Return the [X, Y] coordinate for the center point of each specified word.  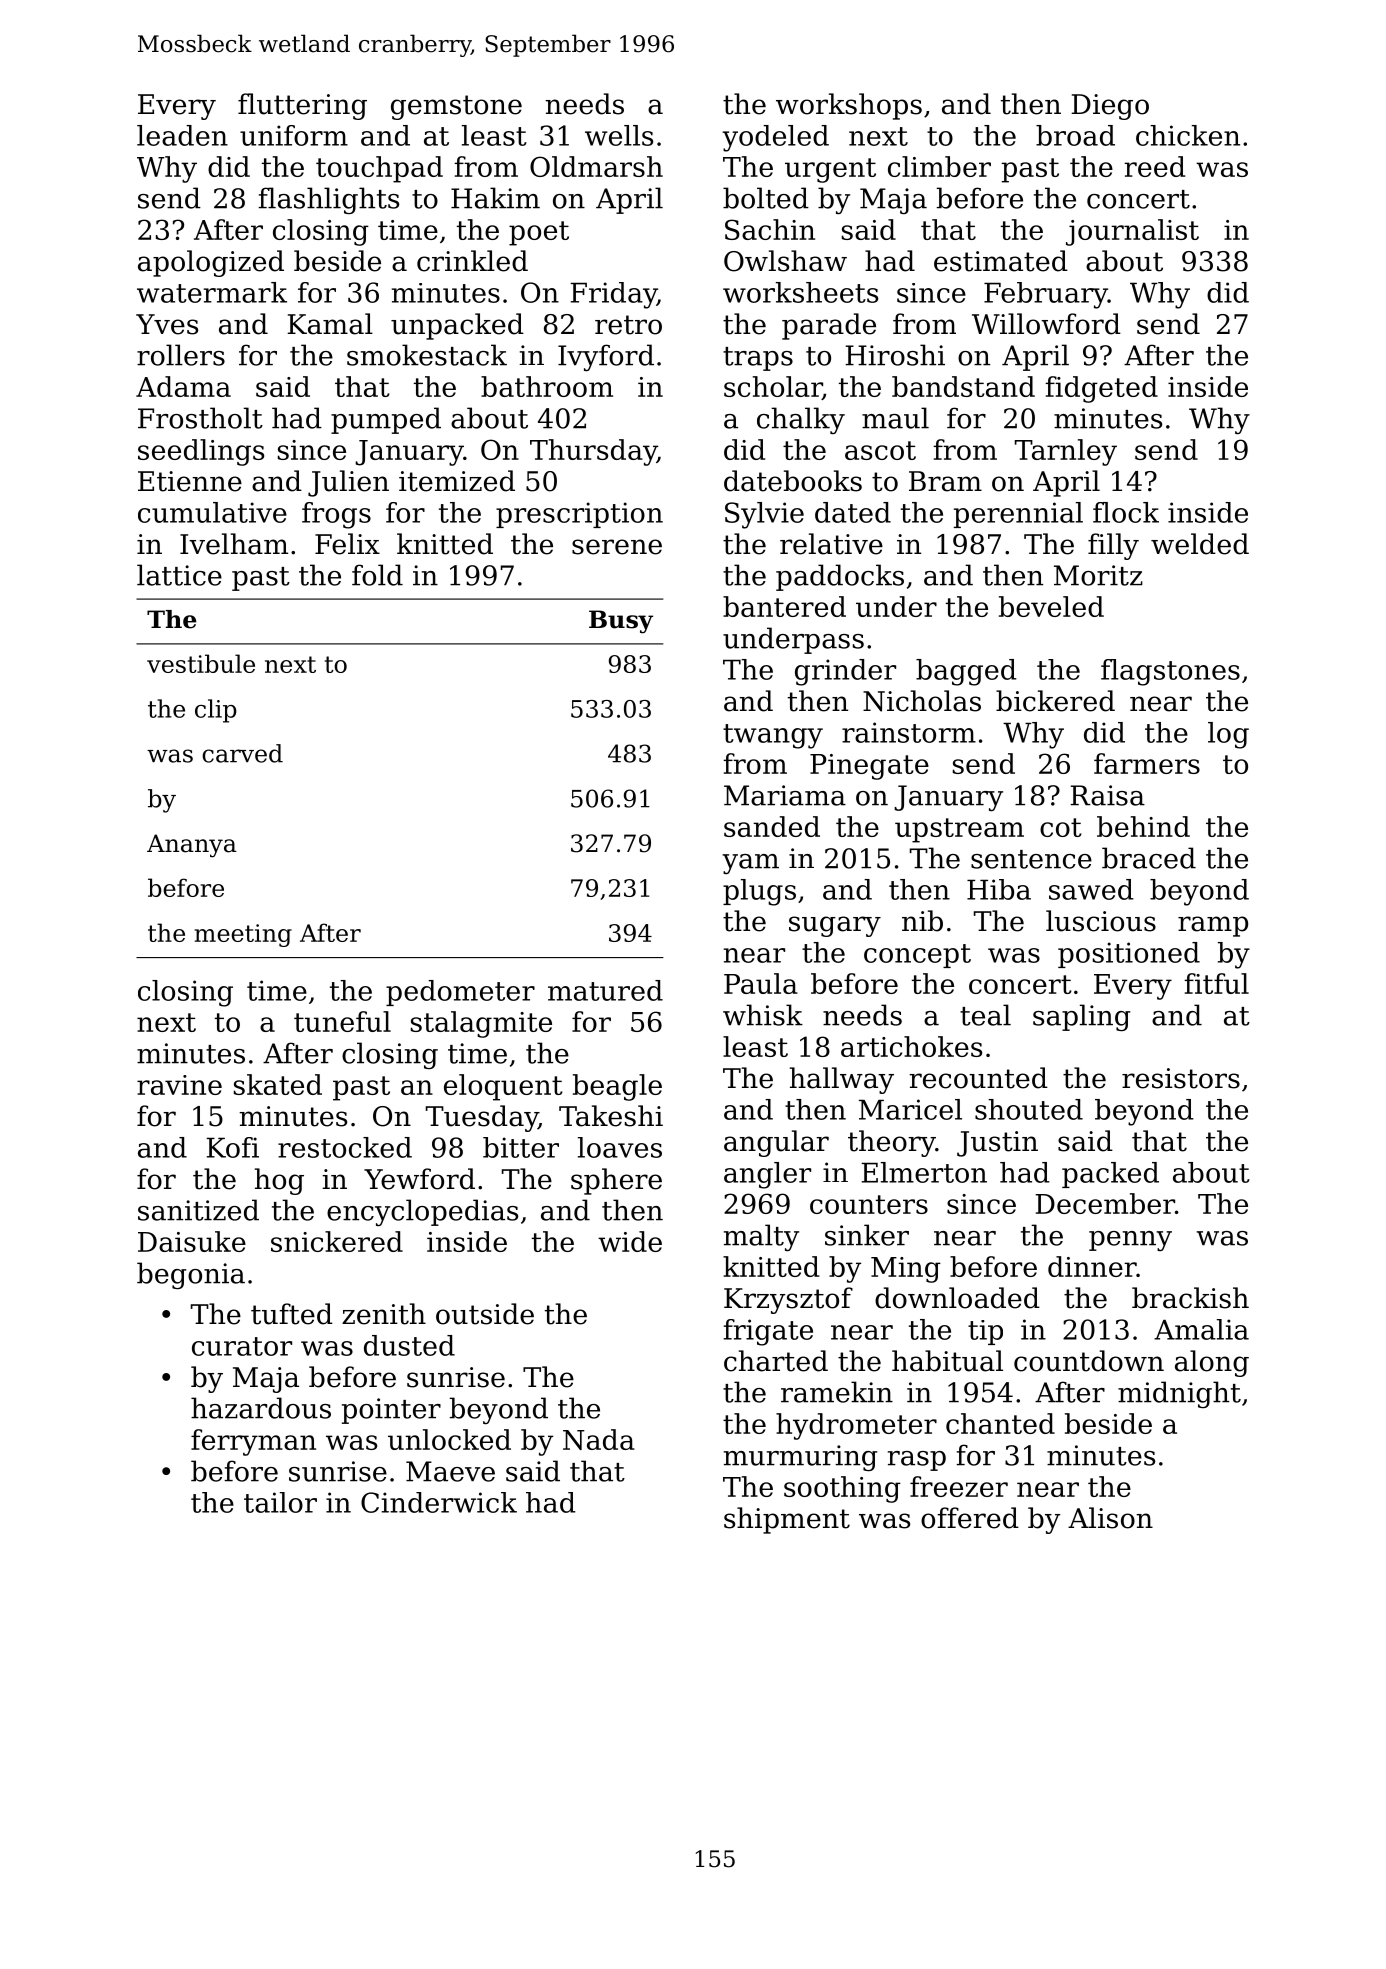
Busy [621, 622]
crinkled [472, 261]
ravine [179, 1085]
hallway [842, 1080]
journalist [1132, 232]
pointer [391, 1411]
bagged [966, 672]
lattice [179, 575]
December [1105, 1203]
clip [216, 711]
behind [1143, 826]
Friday [613, 295]
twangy [773, 736]
